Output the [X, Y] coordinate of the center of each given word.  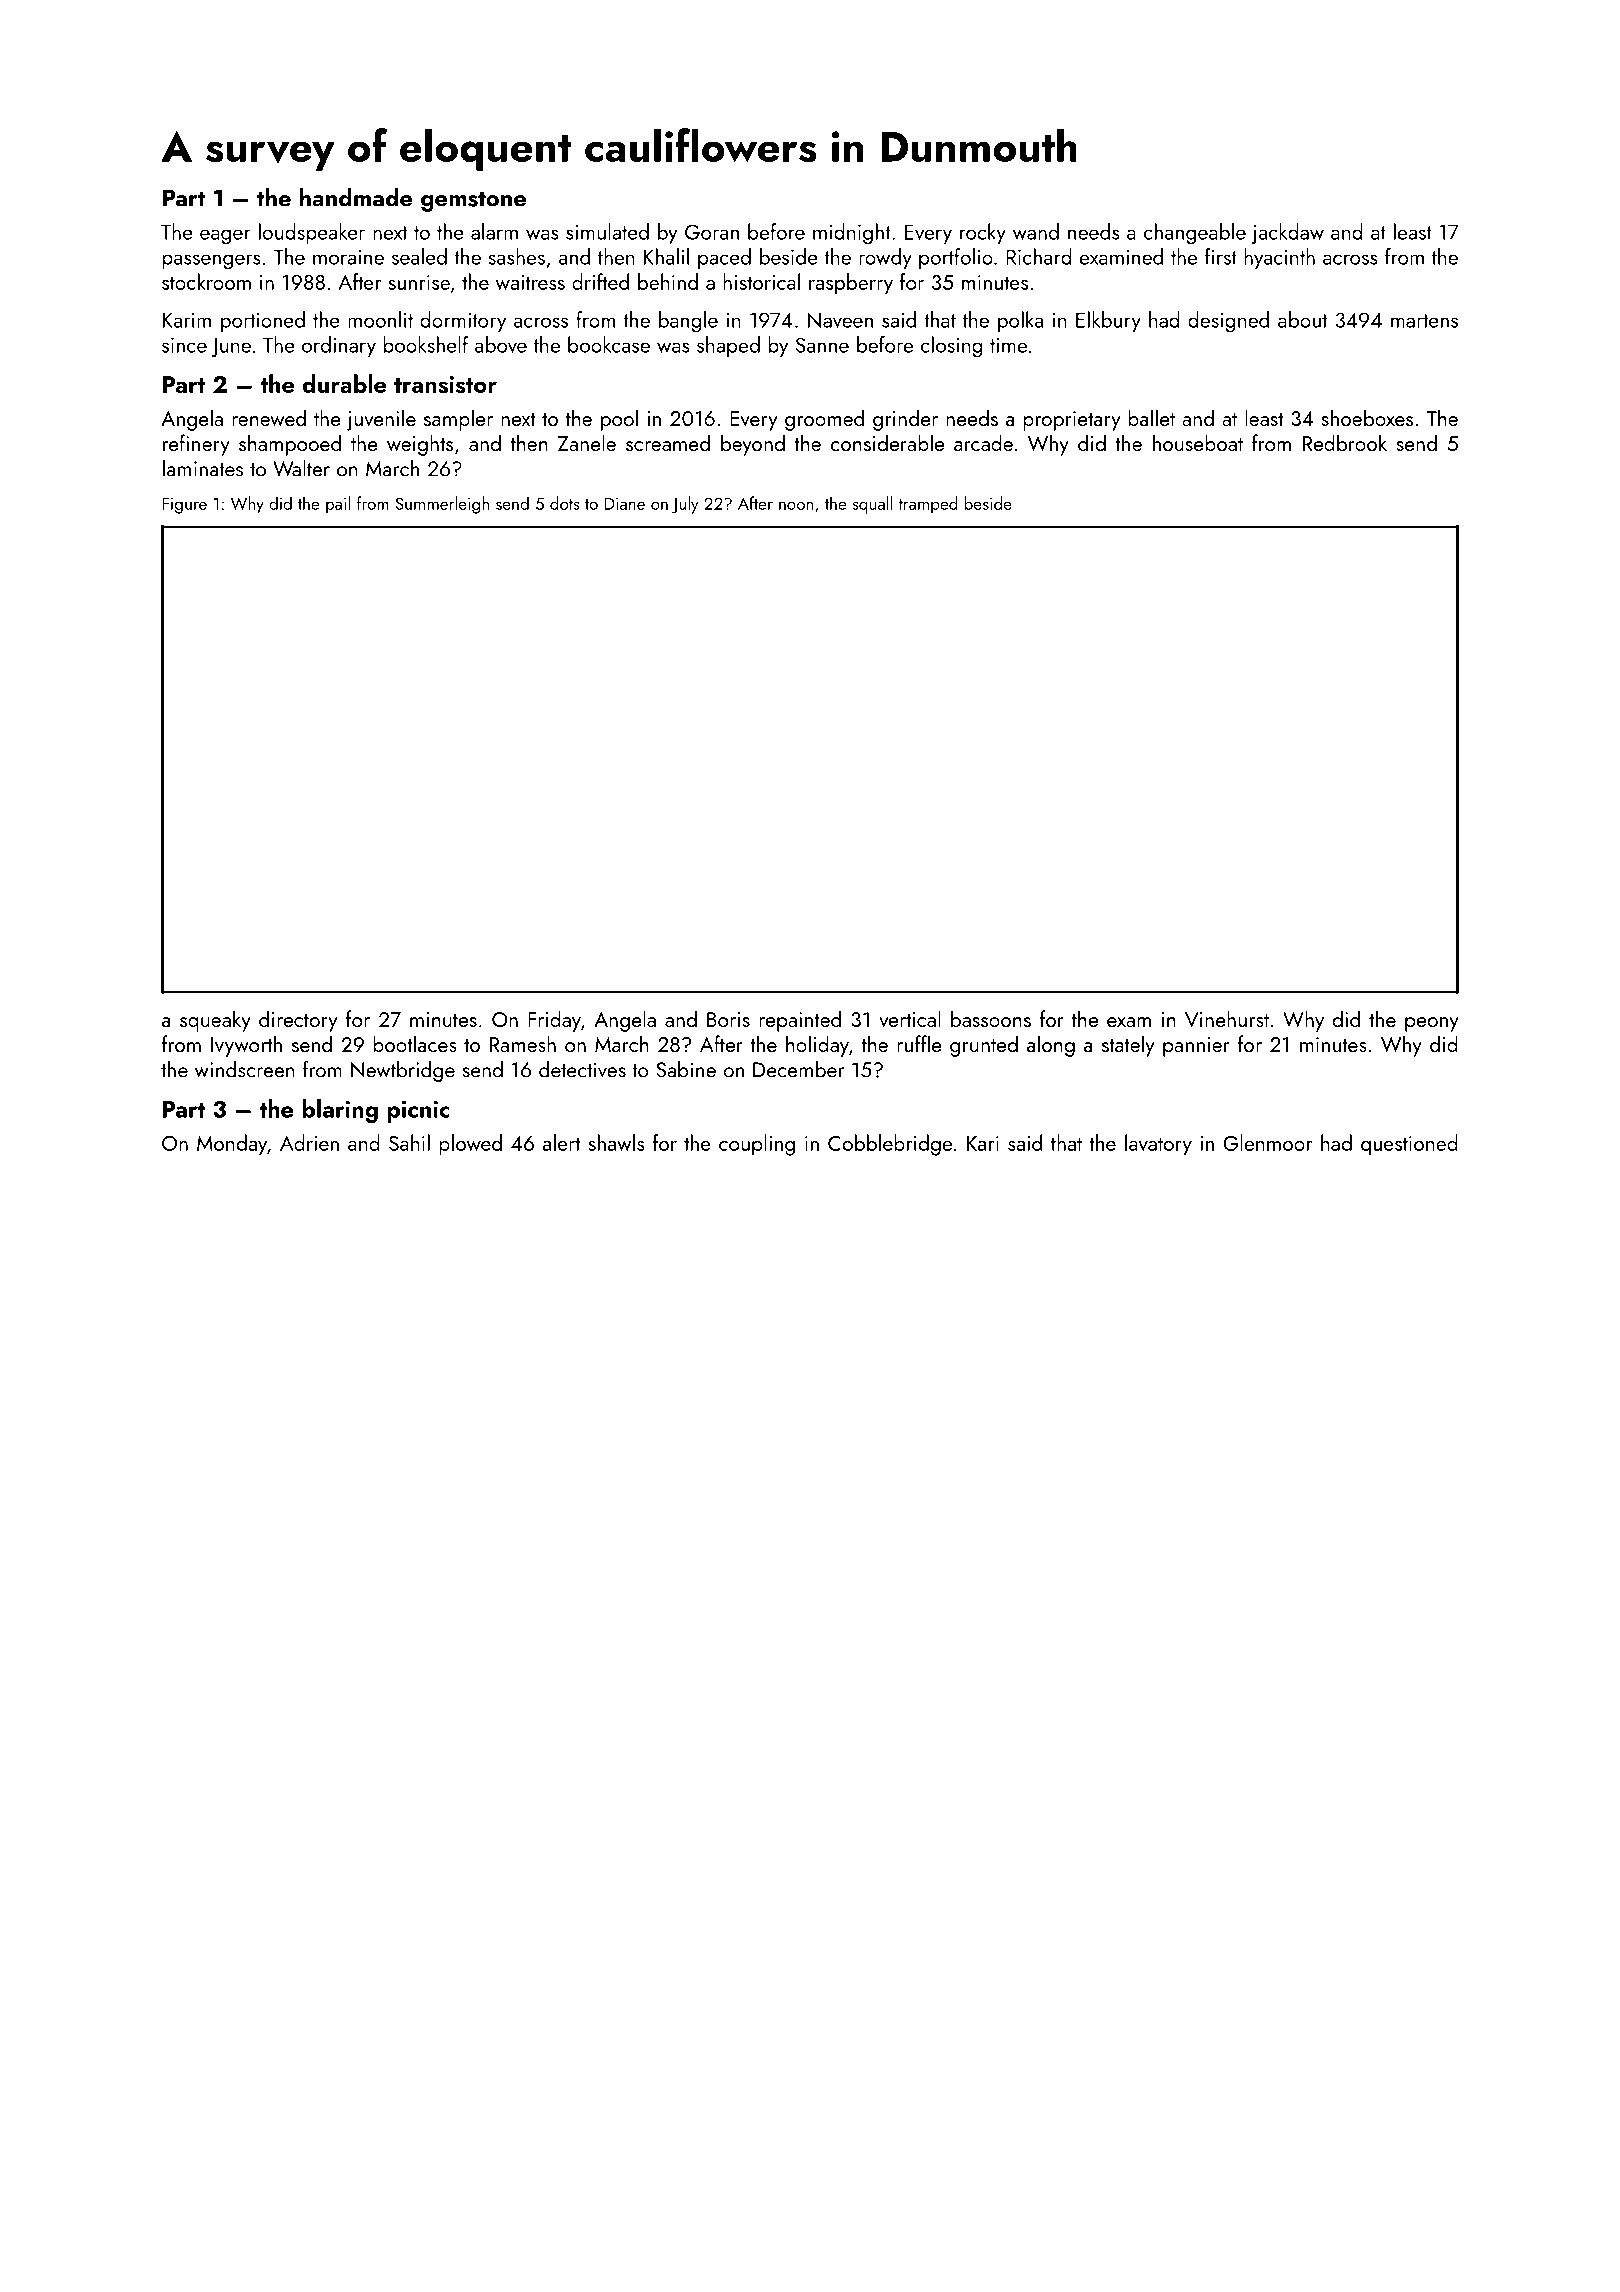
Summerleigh [442, 505]
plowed [470, 1145]
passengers [211, 262]
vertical [910, 1018]
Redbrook [1345, 442]
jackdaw [1287, 233]
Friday [554, 1021]
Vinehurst [1227, 1018]
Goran [712, 232]
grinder [905, 420]
